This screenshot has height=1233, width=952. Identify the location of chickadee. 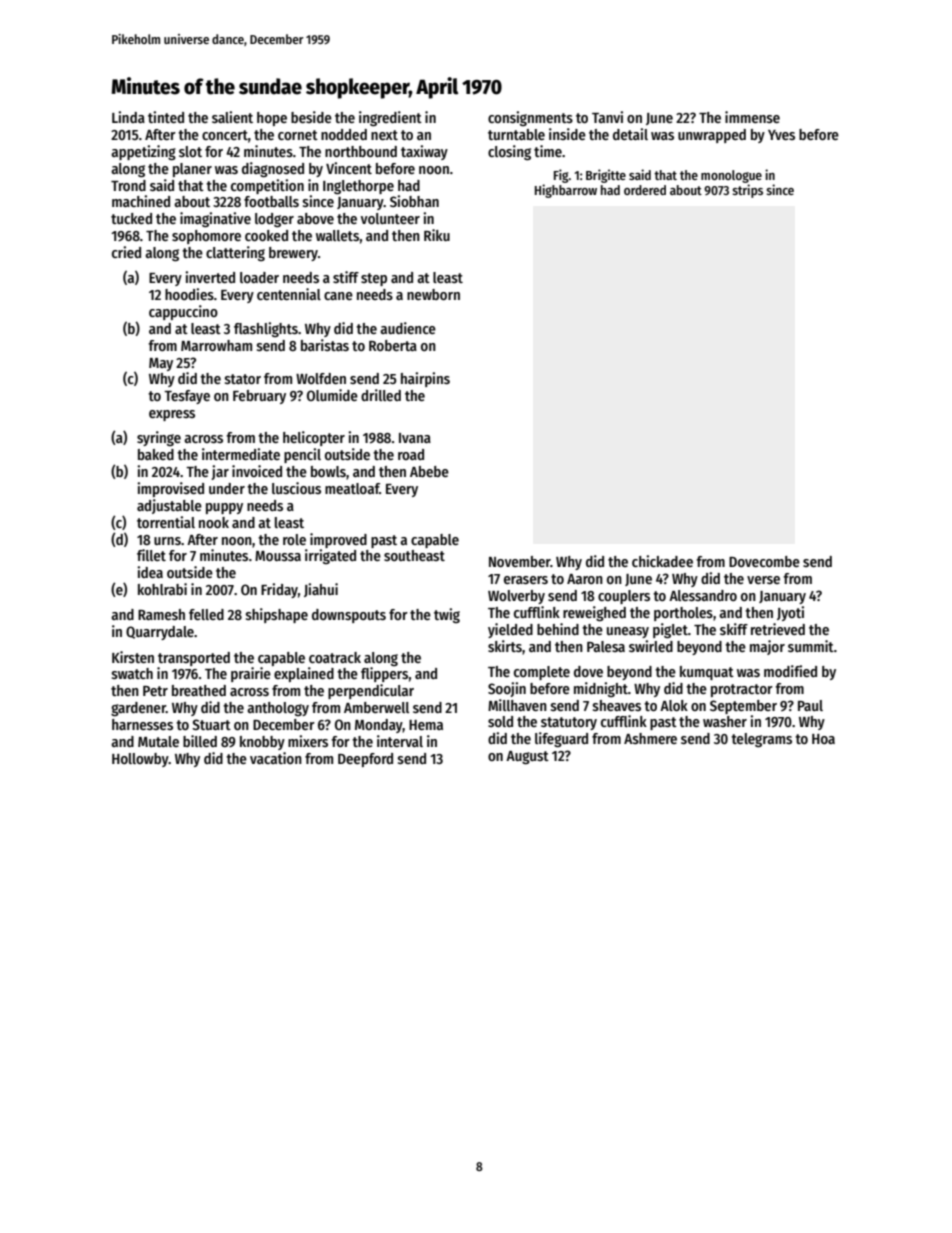
(662, 561).
